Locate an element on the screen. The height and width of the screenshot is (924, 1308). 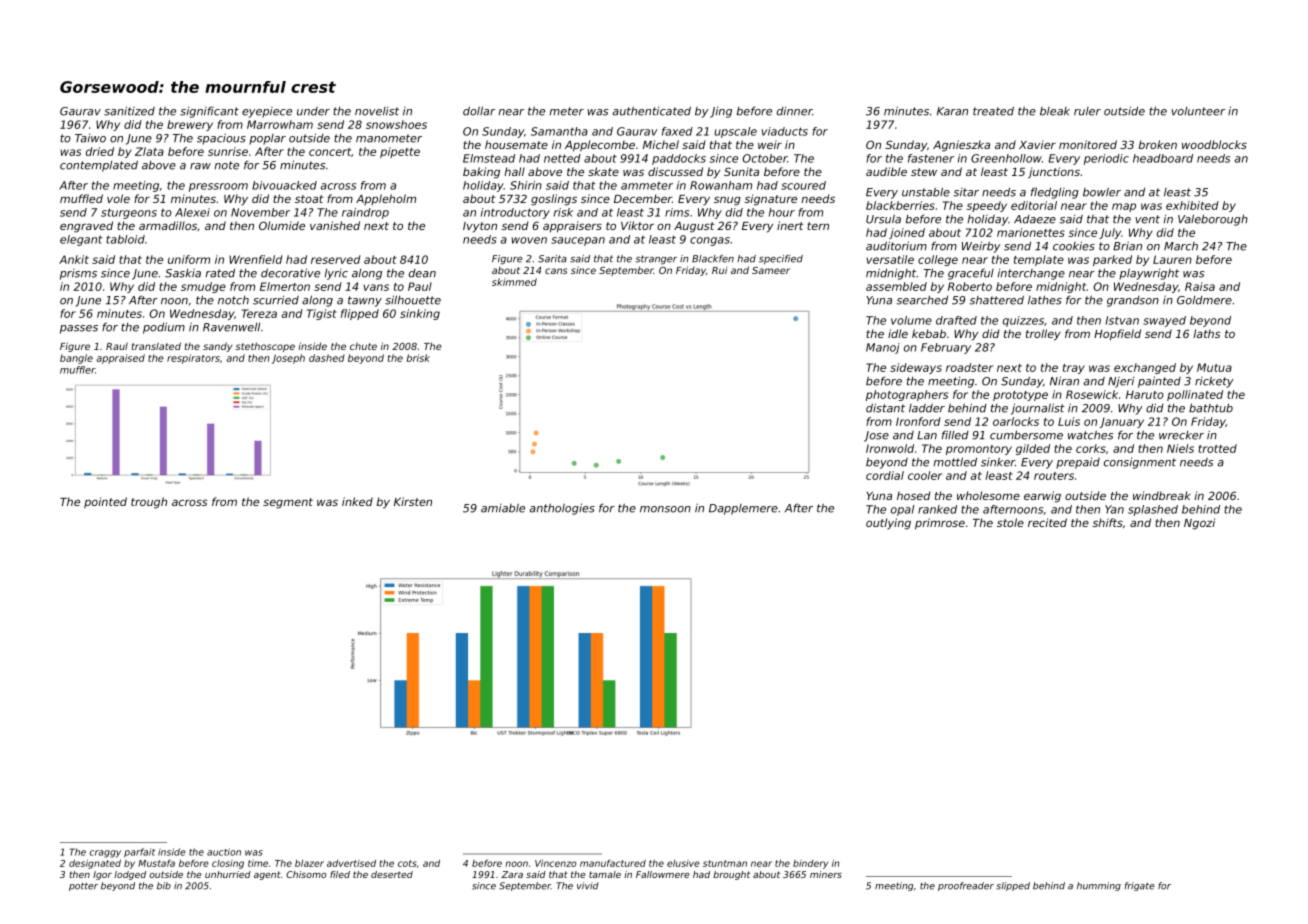
Chisomo is located at coordinates (306, 874).
